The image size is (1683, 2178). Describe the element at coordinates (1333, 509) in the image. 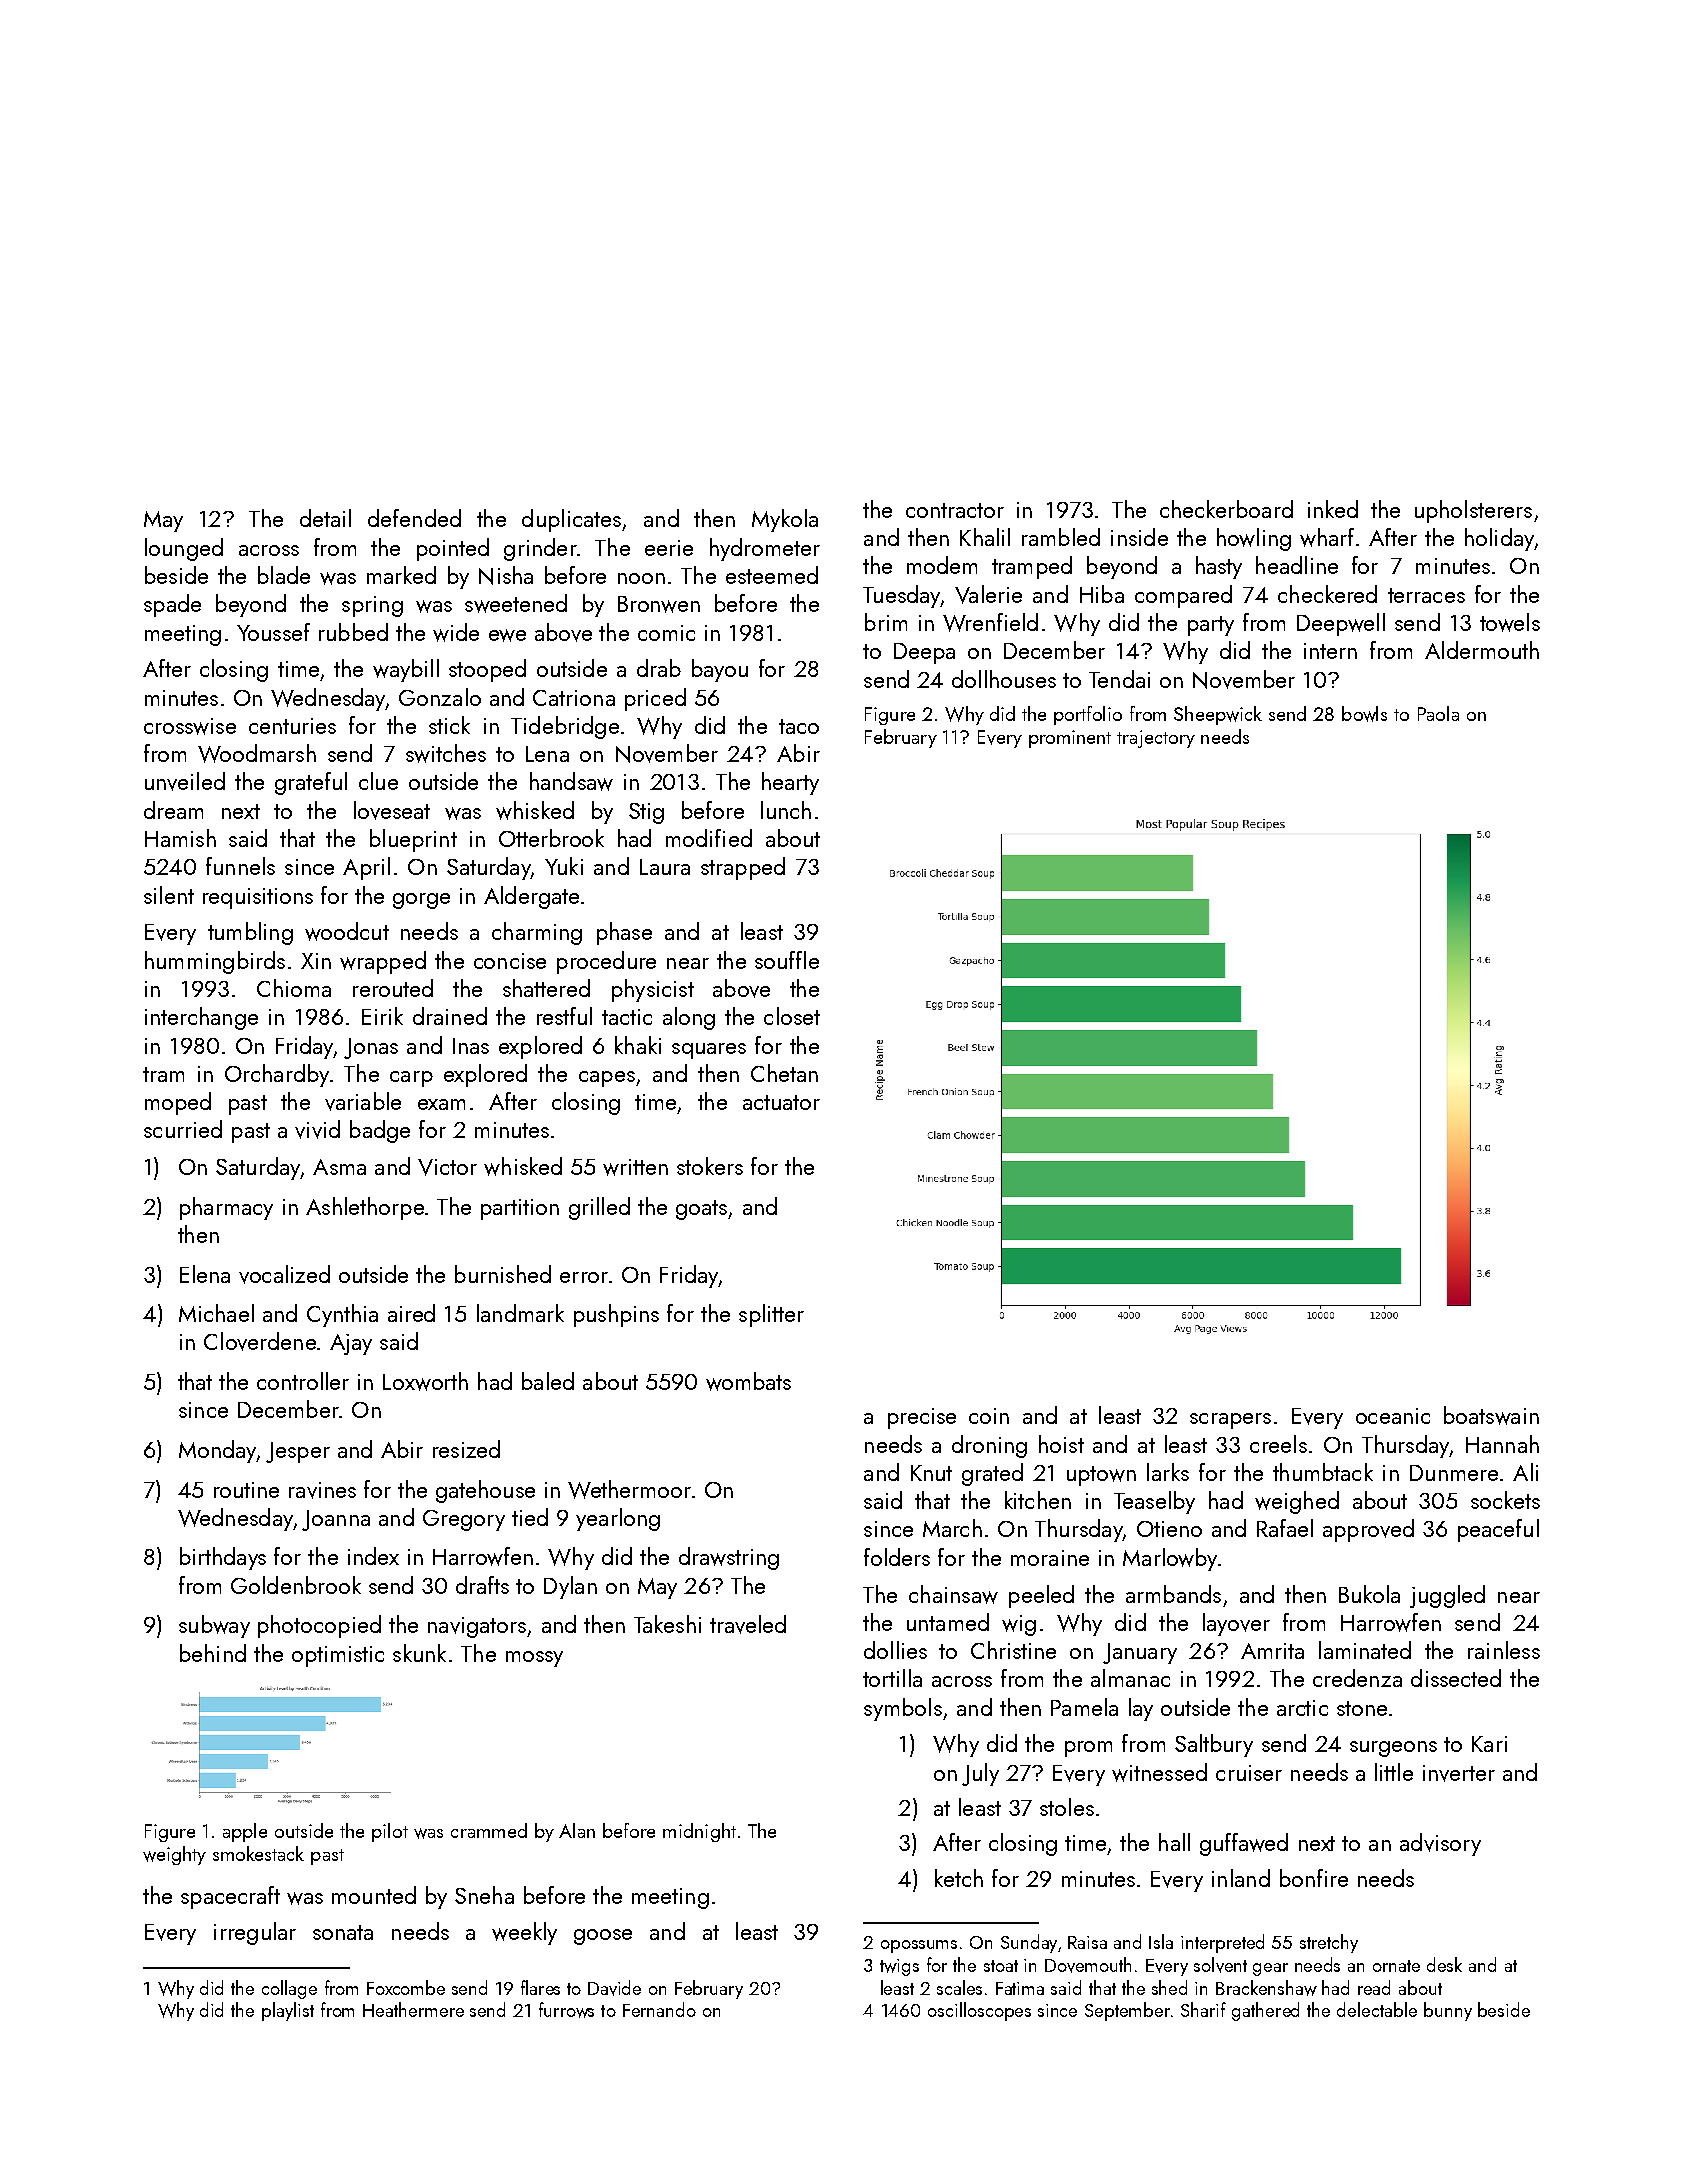

I see `inked` at that location.
